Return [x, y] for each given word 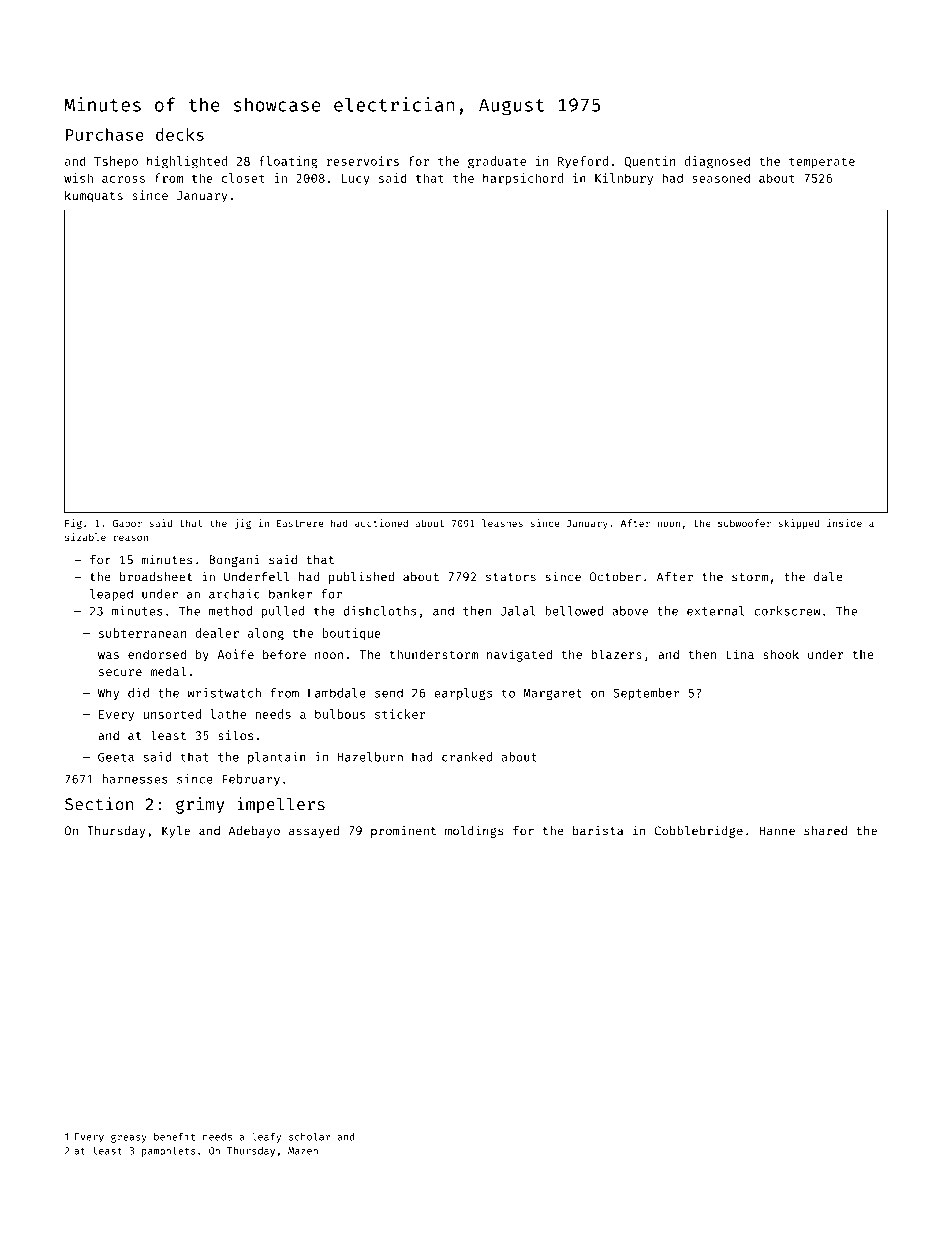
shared [825, 831]
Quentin [649, 162]
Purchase [105, 134]
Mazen [303, 1151]
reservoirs [363, 161]
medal [168, 671]
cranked [467, 757]
